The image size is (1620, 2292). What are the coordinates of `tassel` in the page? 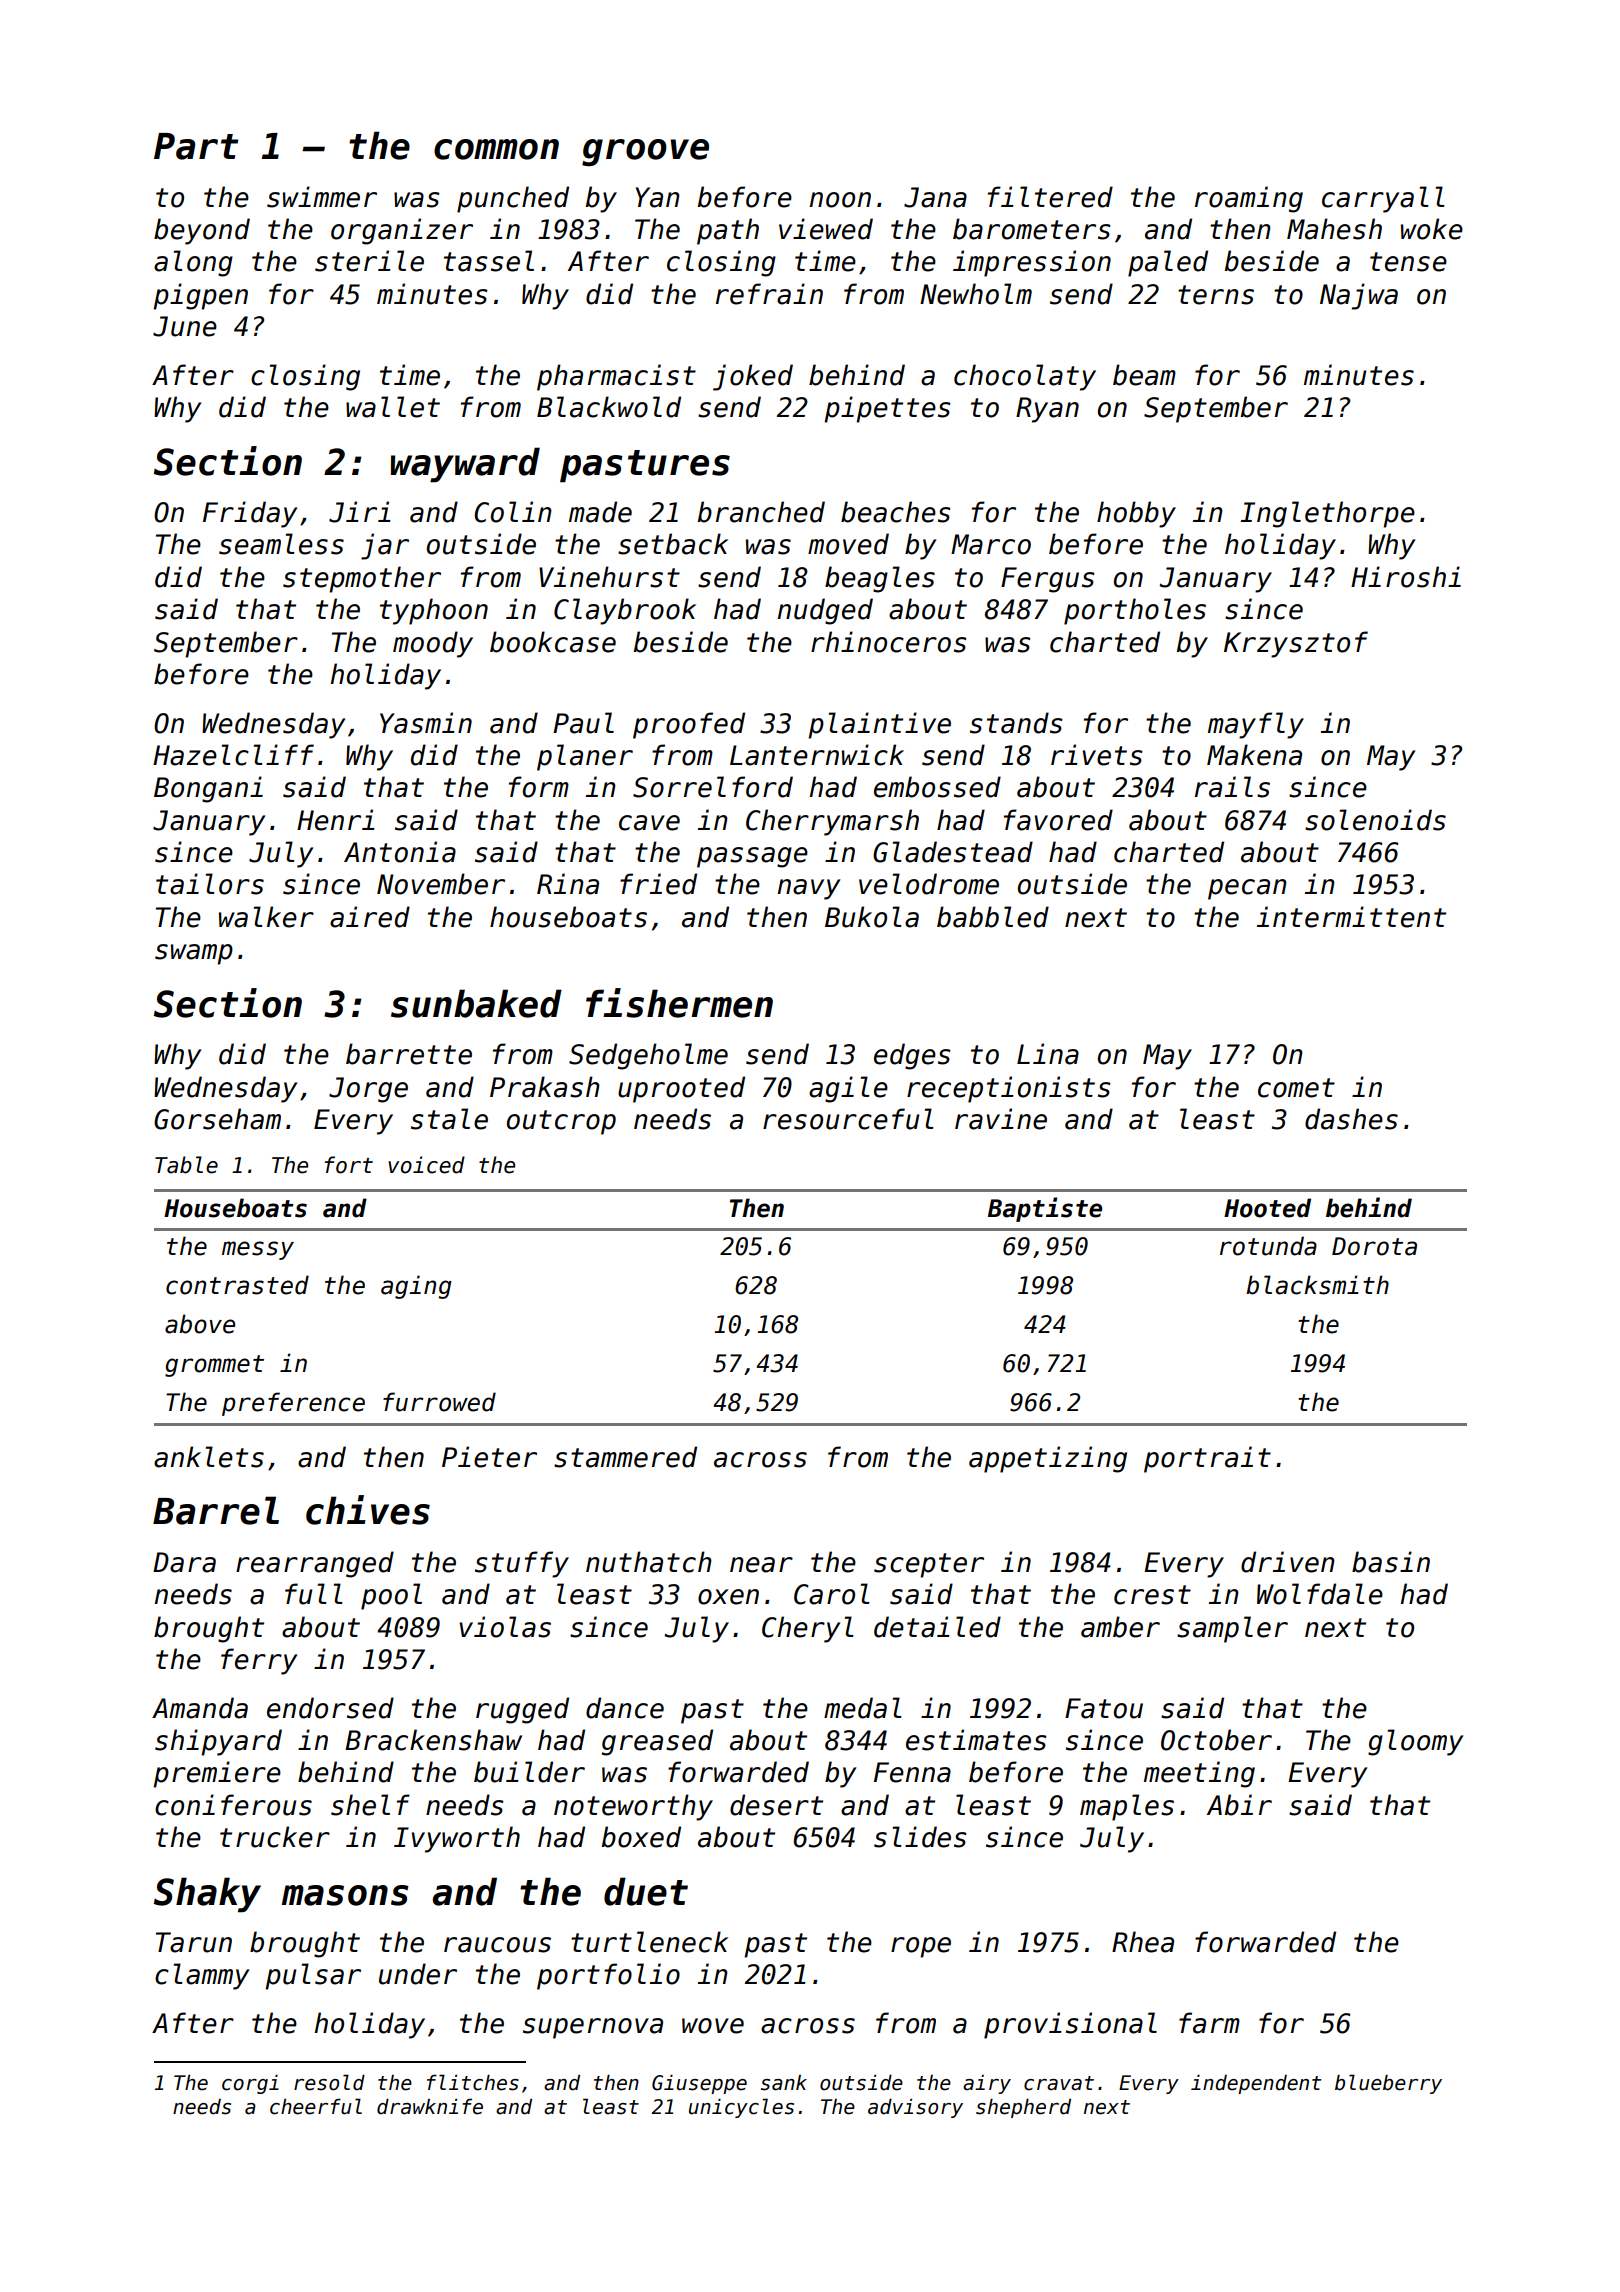 It's located at (489, 261).
